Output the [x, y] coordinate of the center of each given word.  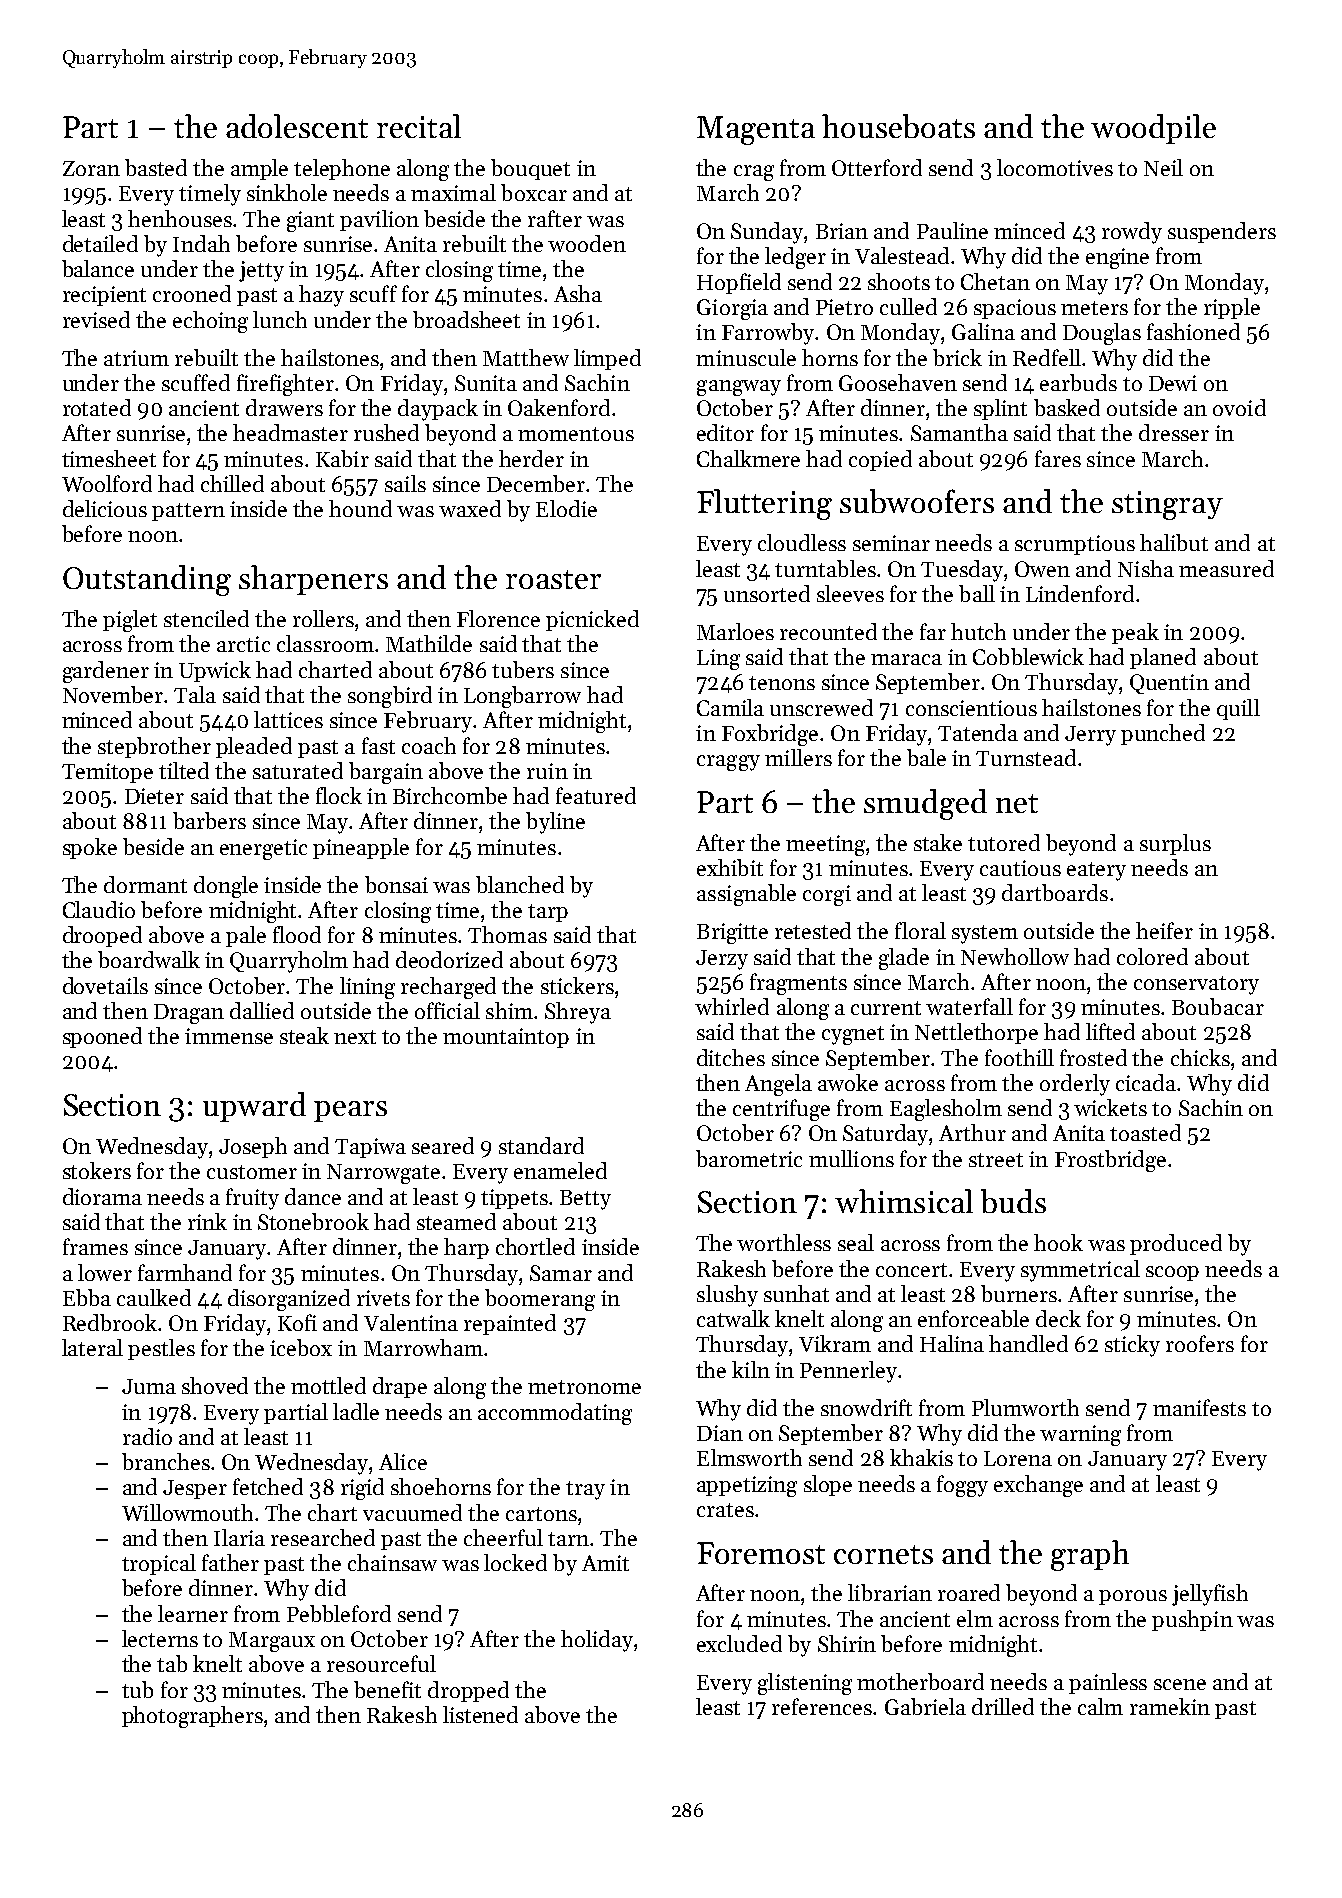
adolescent [297, 126]
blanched [520, 884]
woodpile [1153, 129]
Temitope [107, 773]
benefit [387, 1689]
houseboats [898, 126]
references [822, 1706]
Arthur [972, 1132]
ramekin [1170, 1706]
